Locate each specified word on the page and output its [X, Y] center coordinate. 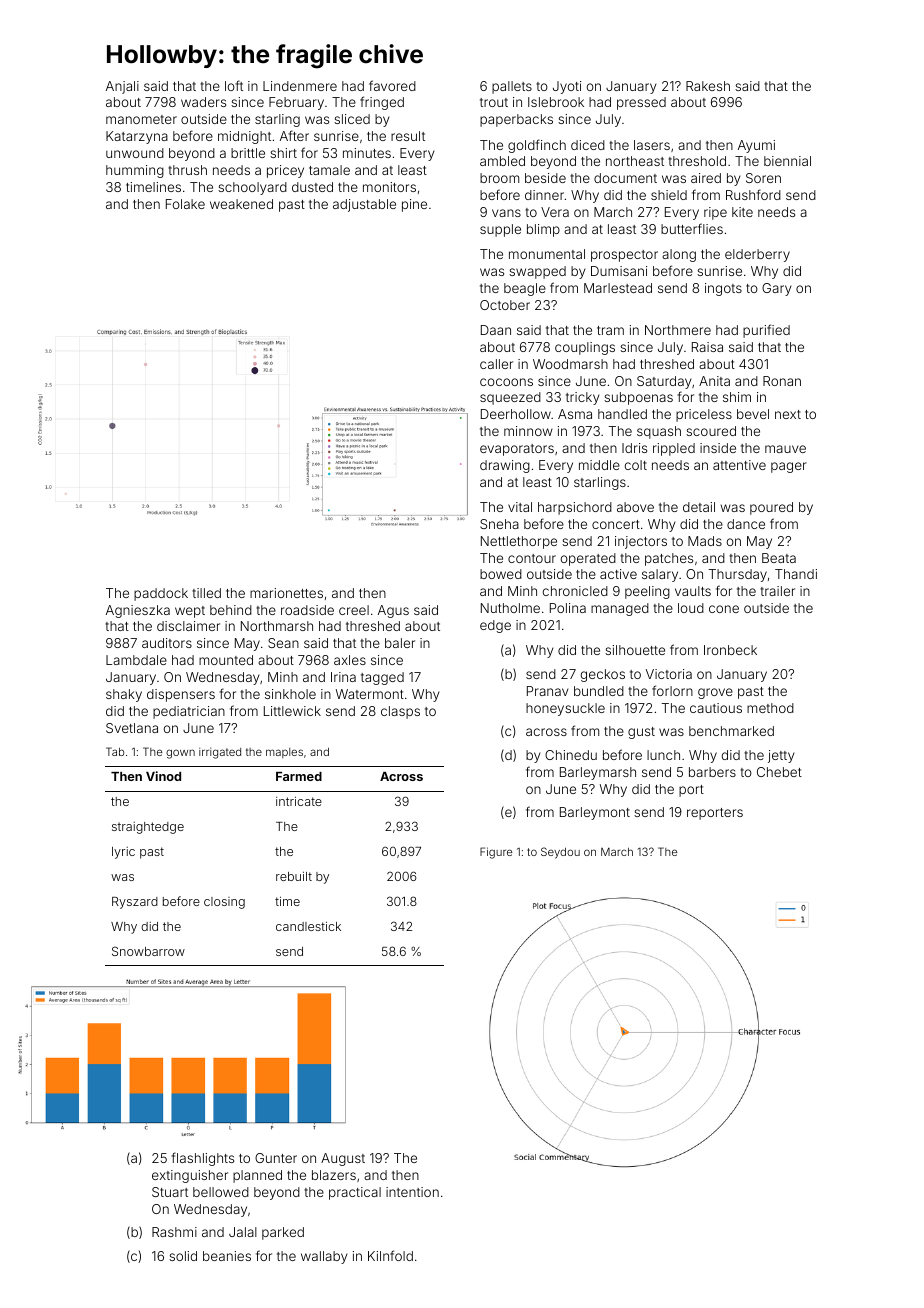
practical [355, 1193]
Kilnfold [390, 1255]
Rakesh [708, 86]
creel [354, 610]
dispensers [181, 695]
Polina [568, 608]
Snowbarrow [148, 951]
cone [724, 609]
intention [412, 1192]
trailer [777, 591]
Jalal [243, 1232]
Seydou [560, 853]
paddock [161, 594]
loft [234, 85]
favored [392, 85]
